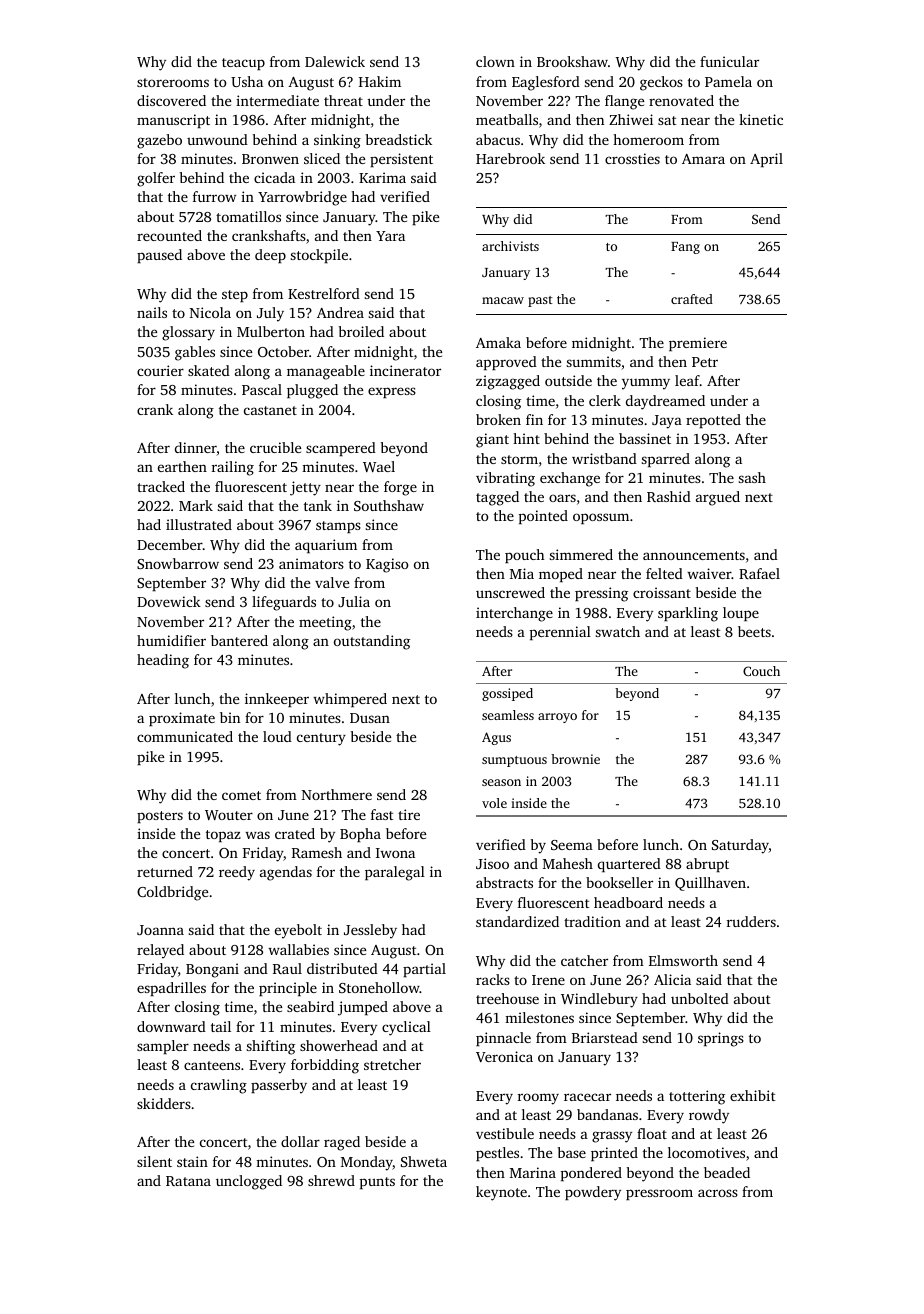 The height and width of the screenshot is (1314, 924). I want to click on past, so click(540, 301).
